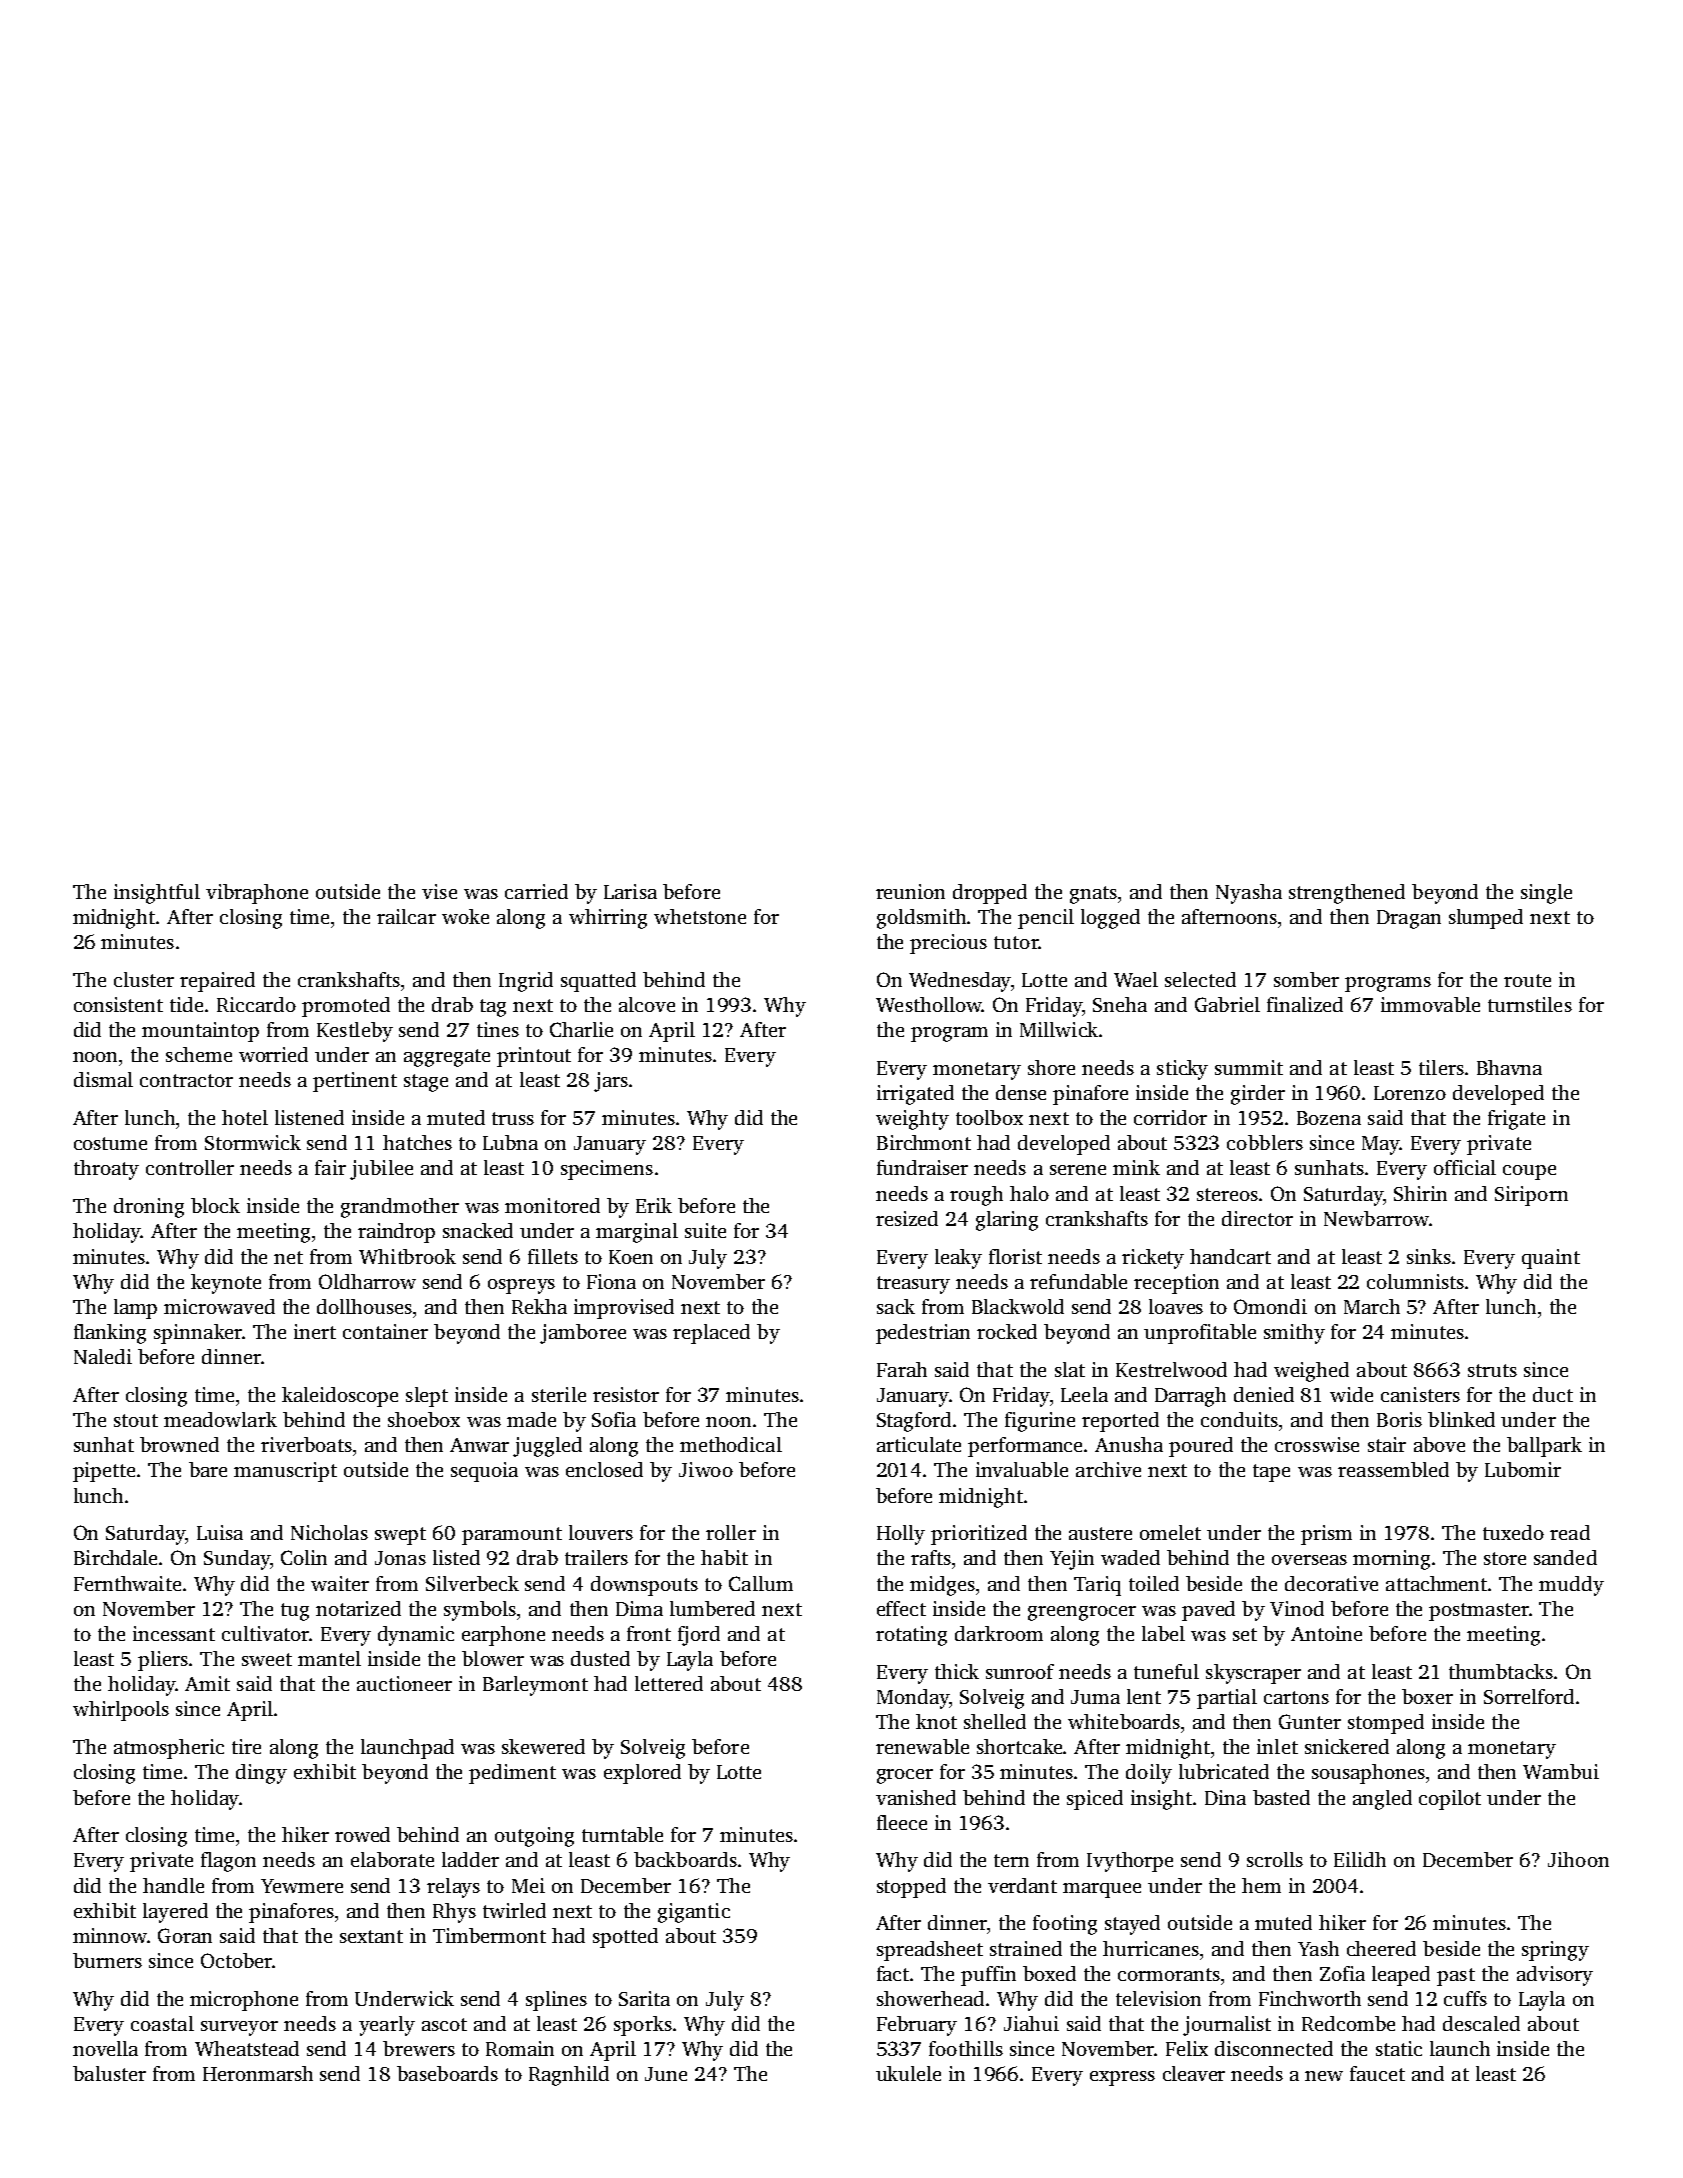 Image resolution: width=1683 pixels, height=2178 pixels. What do you see at coordinates (162, 2023) in the page?
I see `coastal` at bounding box center [162, 2023].
